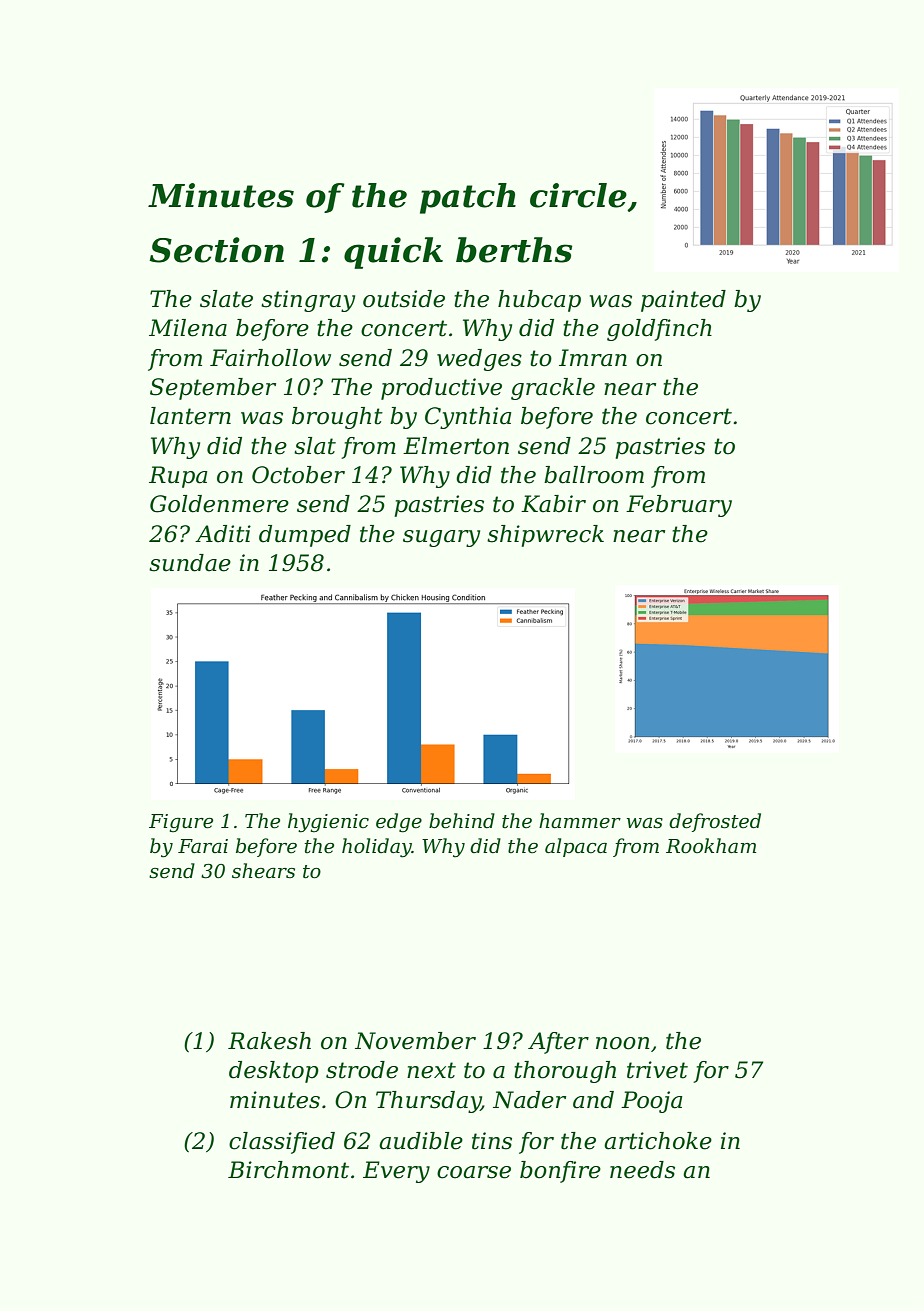 Image resolution: width=924 pixels, height=1311 pixels. Describe the element at coordinates (404, 299) in the screenshot. I see `outside` at that location.
